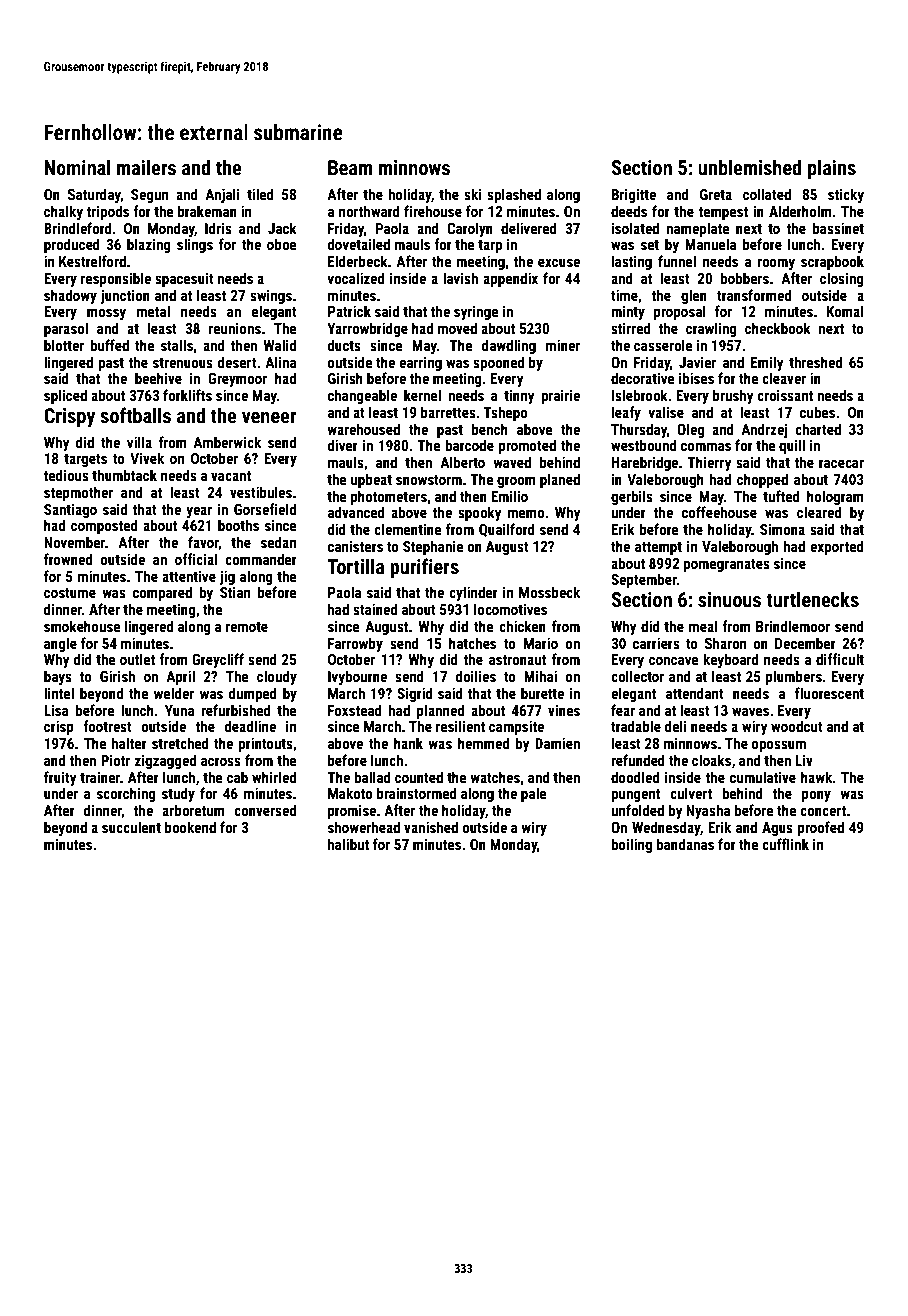 The width and height of the page is (908, 1316). What do you see at coordinates (777, 829) in the page?
I see `Agus` at bounding box center [777, 829].
